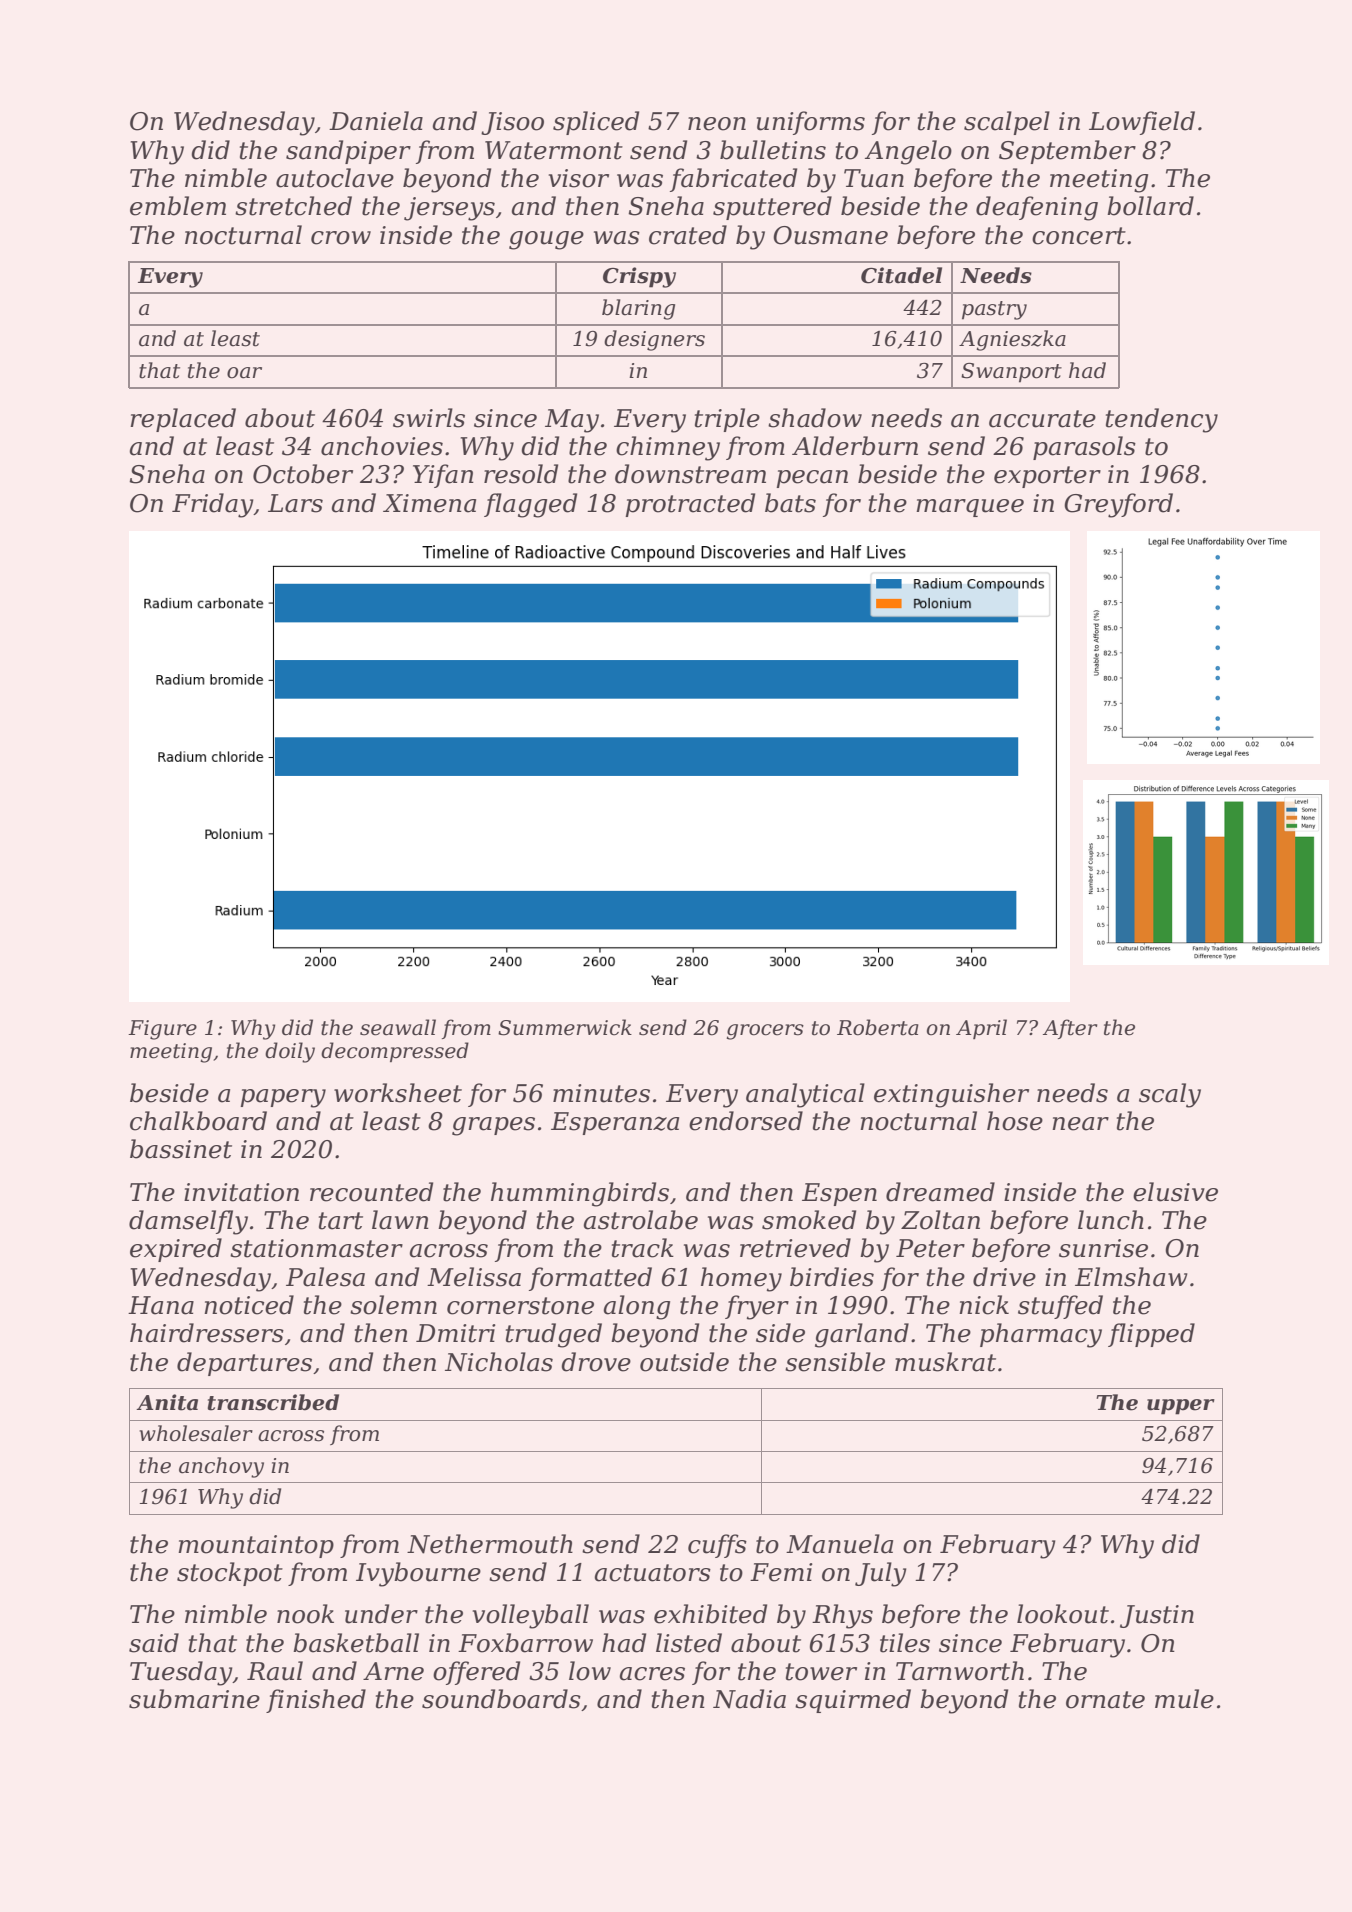  I want to click on birdies, so click(832, 1277).
